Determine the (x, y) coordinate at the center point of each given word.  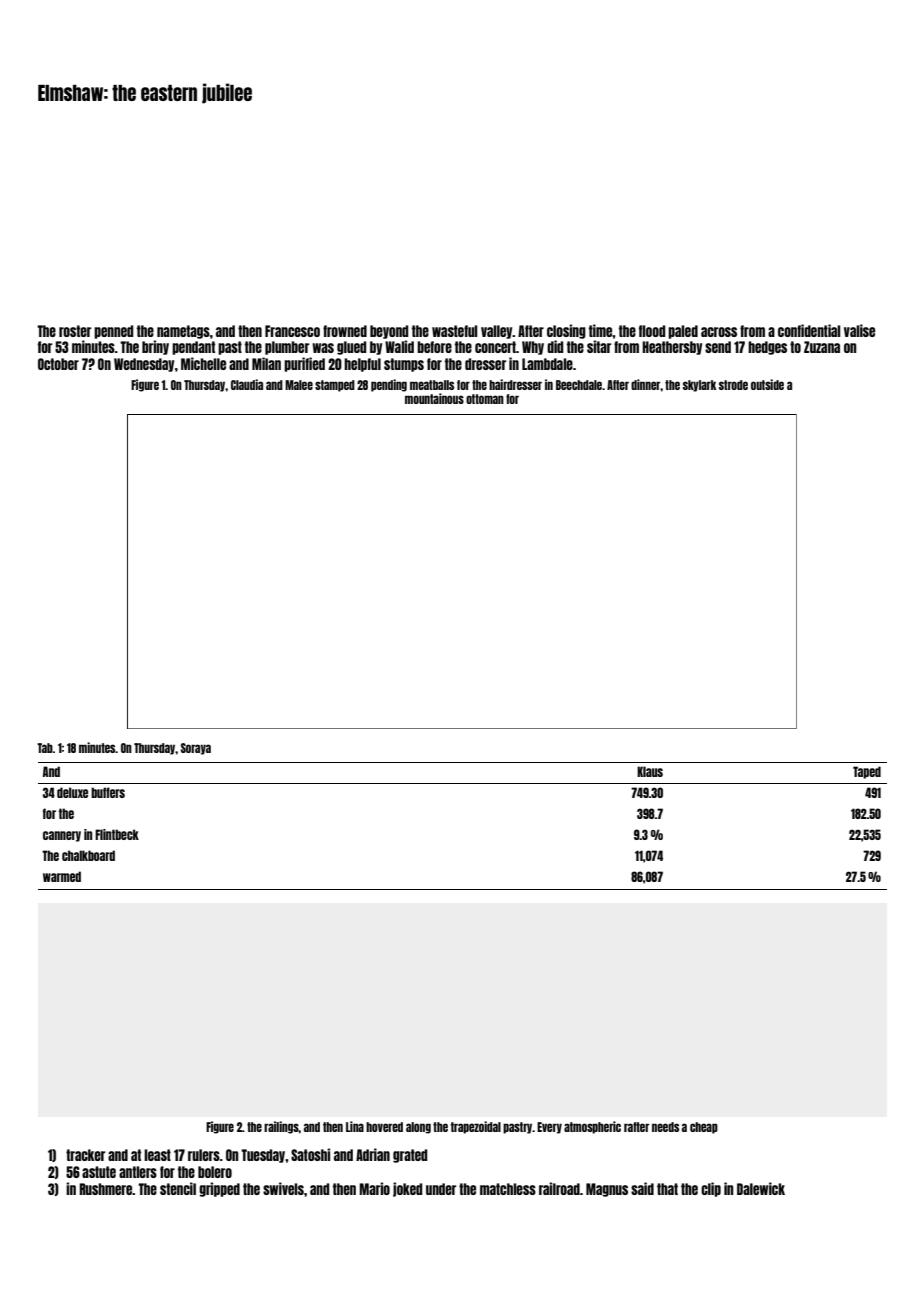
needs (665, 1127)
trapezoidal (476, 1127)
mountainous (434, 398)
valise (859, 330)
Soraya (196, 749)
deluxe (72, 792)
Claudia (247, 384)
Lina (355, 1126)
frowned (345, 331)
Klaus (650, 771)
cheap (704, 1128)
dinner (645, 384)
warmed (62, 876)
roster (75, 331)
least (157, 1155)
